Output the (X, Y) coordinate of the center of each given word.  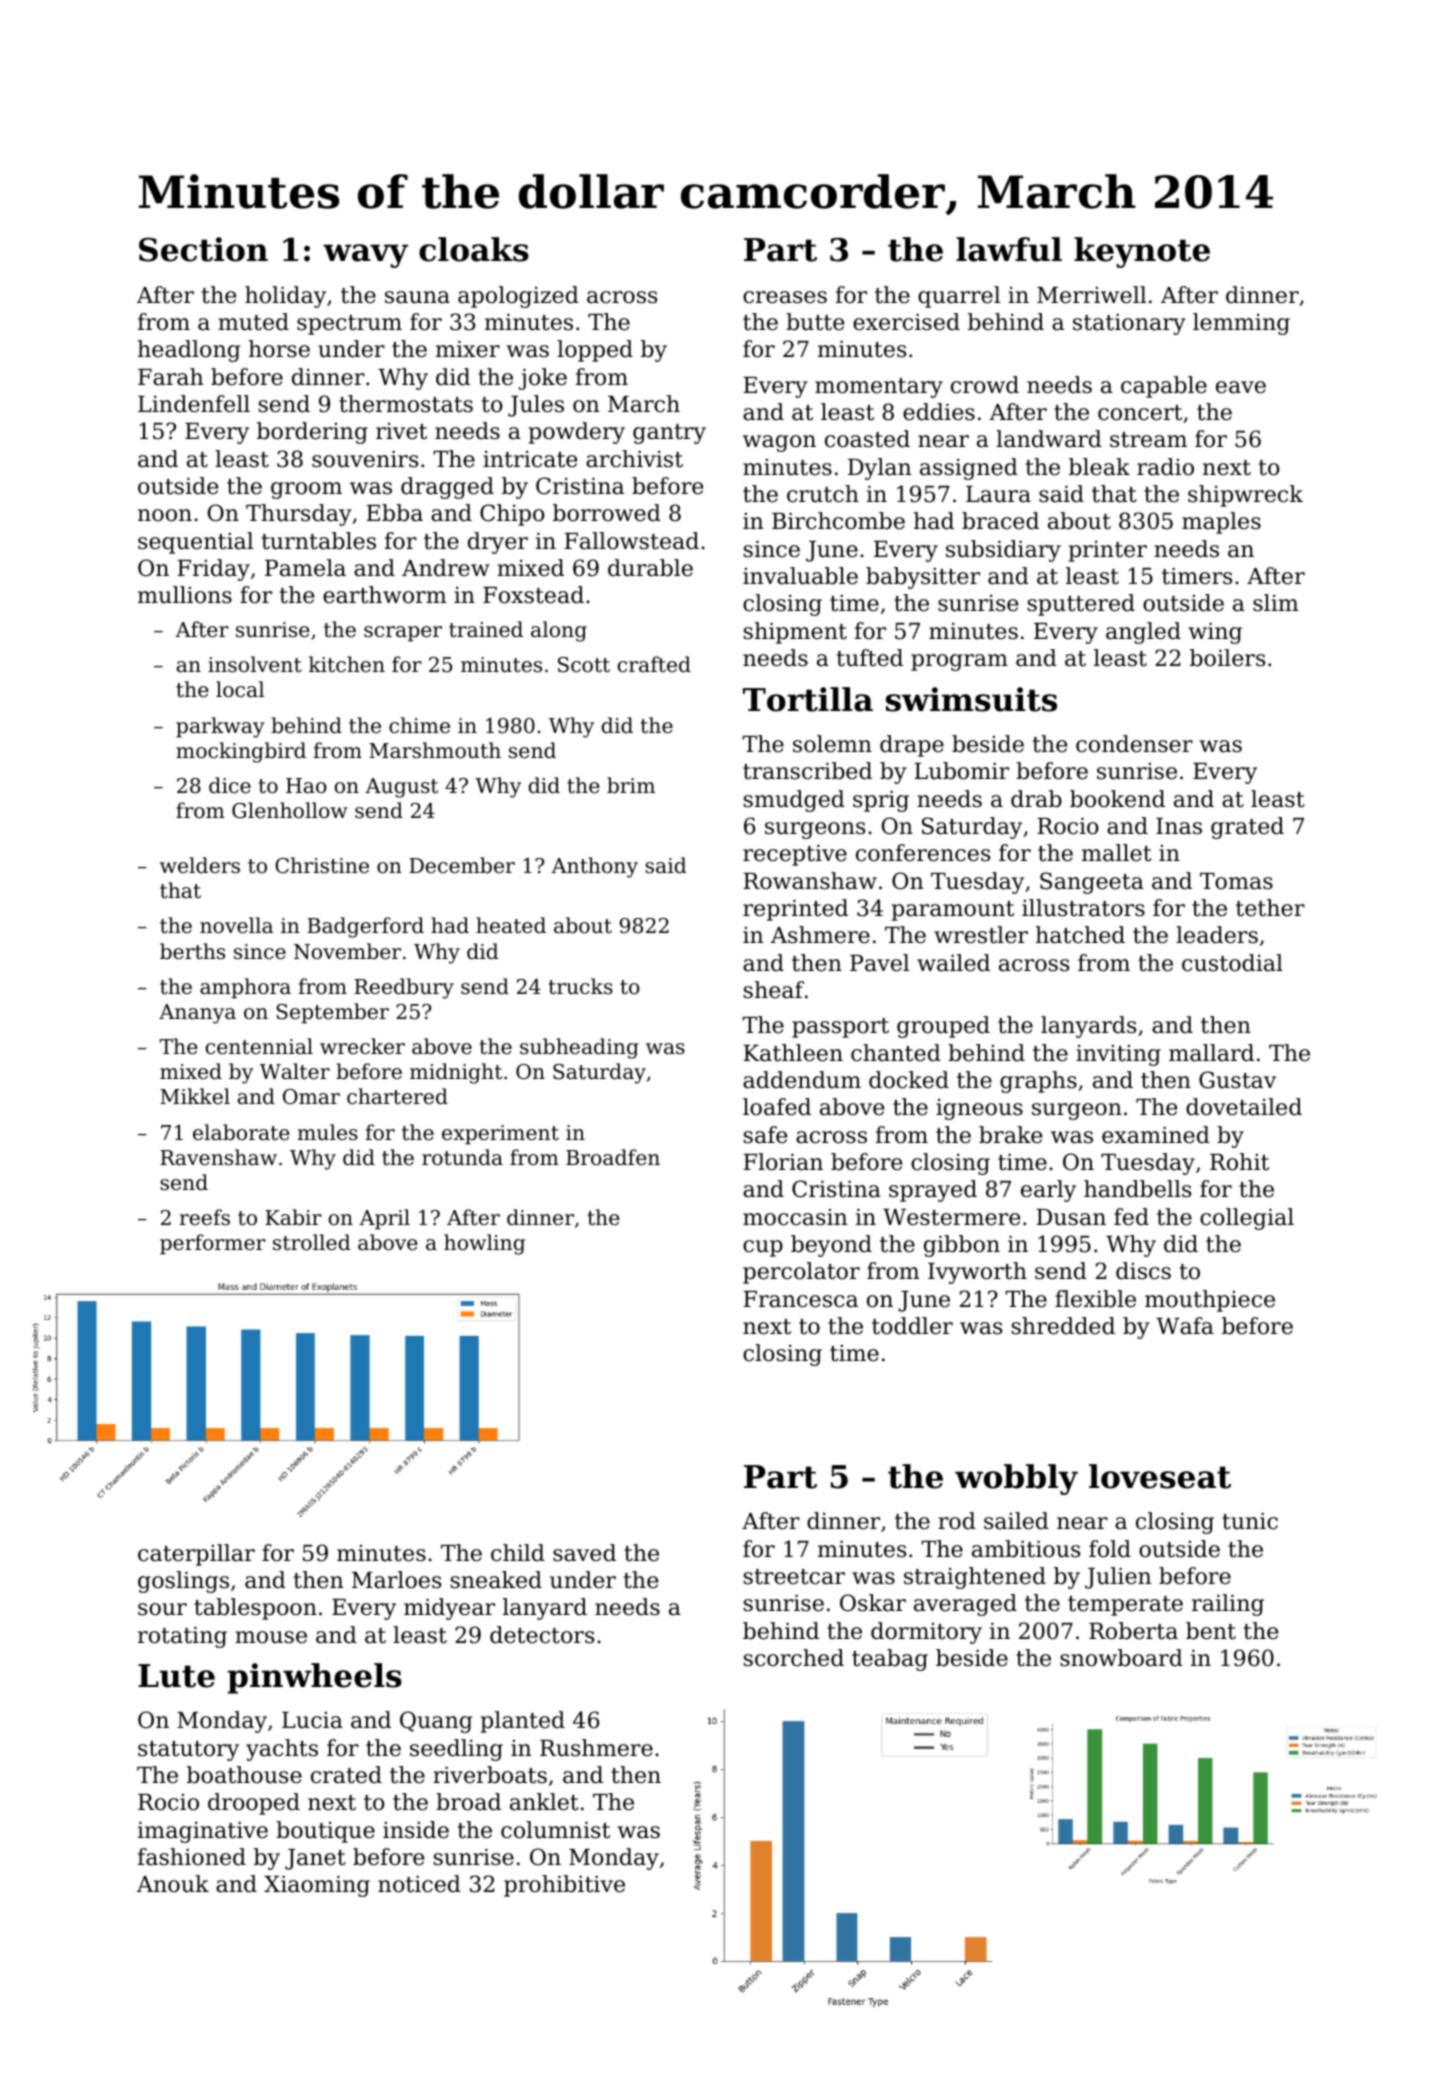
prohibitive (564, 1886)
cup (763, 1248)
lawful (1009, 249)
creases (785, 297)
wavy (365, 256)
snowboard (1121, 1658)
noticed (419, 1884)
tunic (1250, 1521)
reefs (205, 1217)
